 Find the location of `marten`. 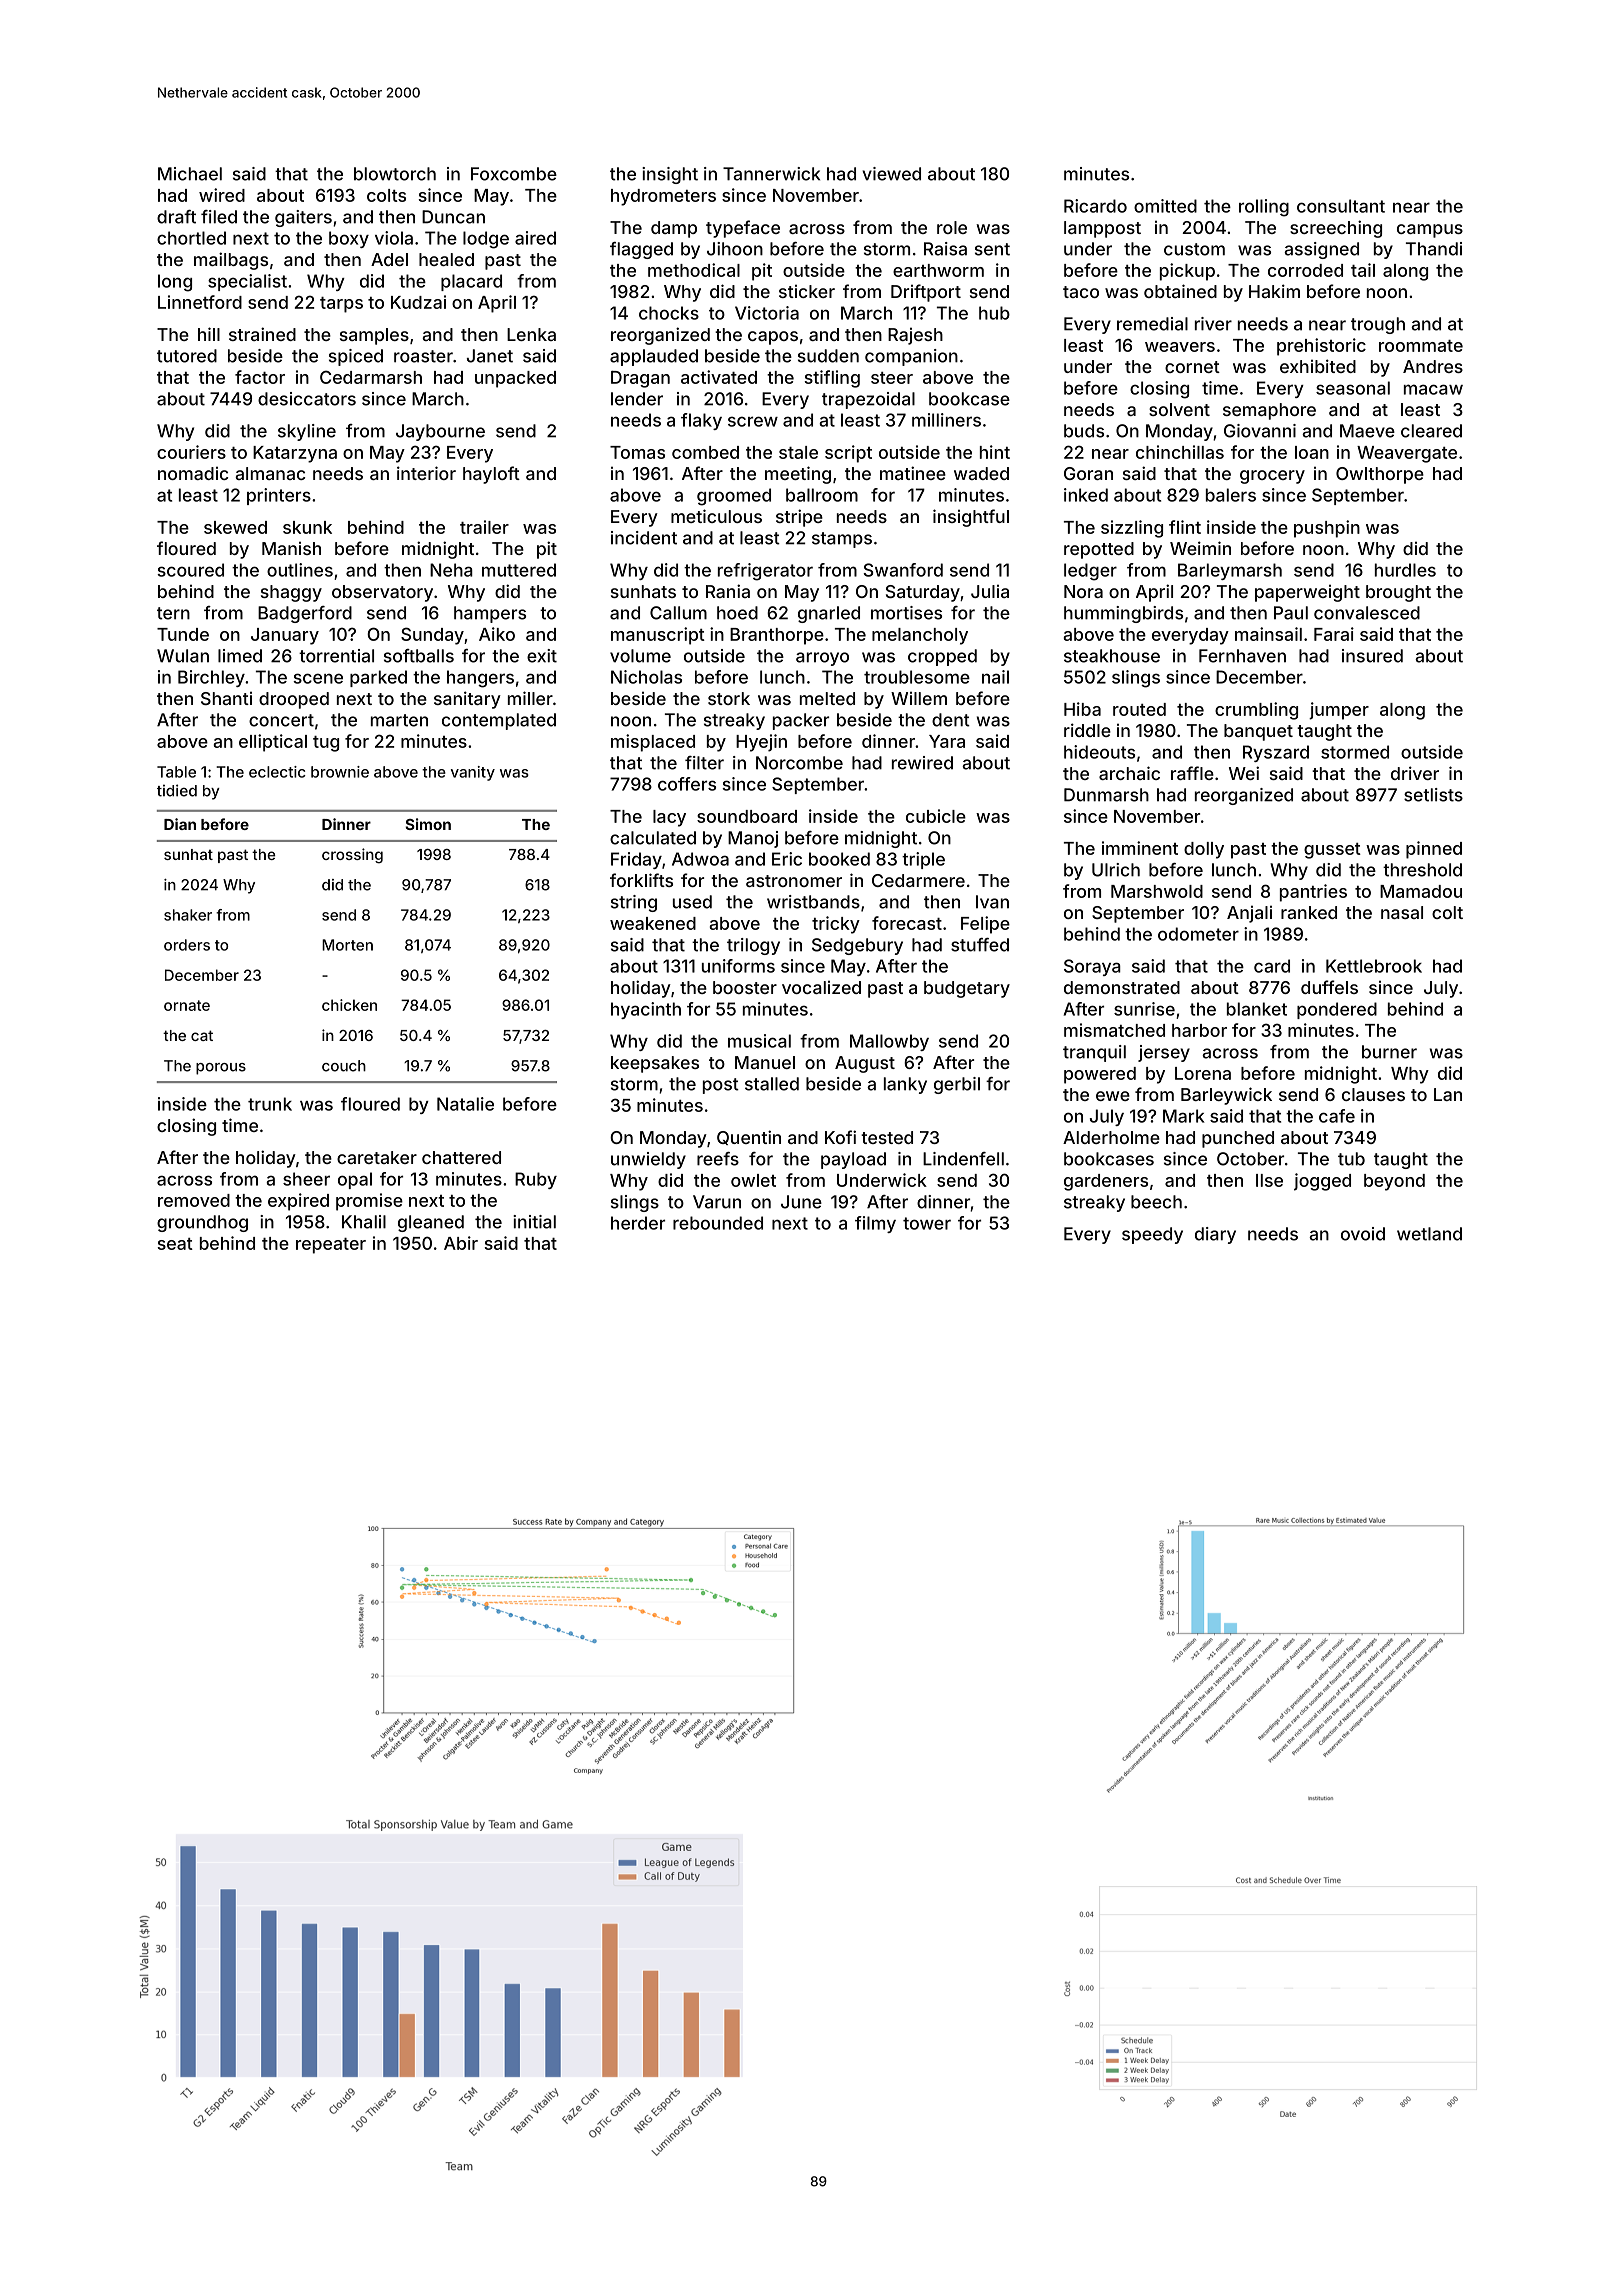

marten is located at coordinates (399, 720).
